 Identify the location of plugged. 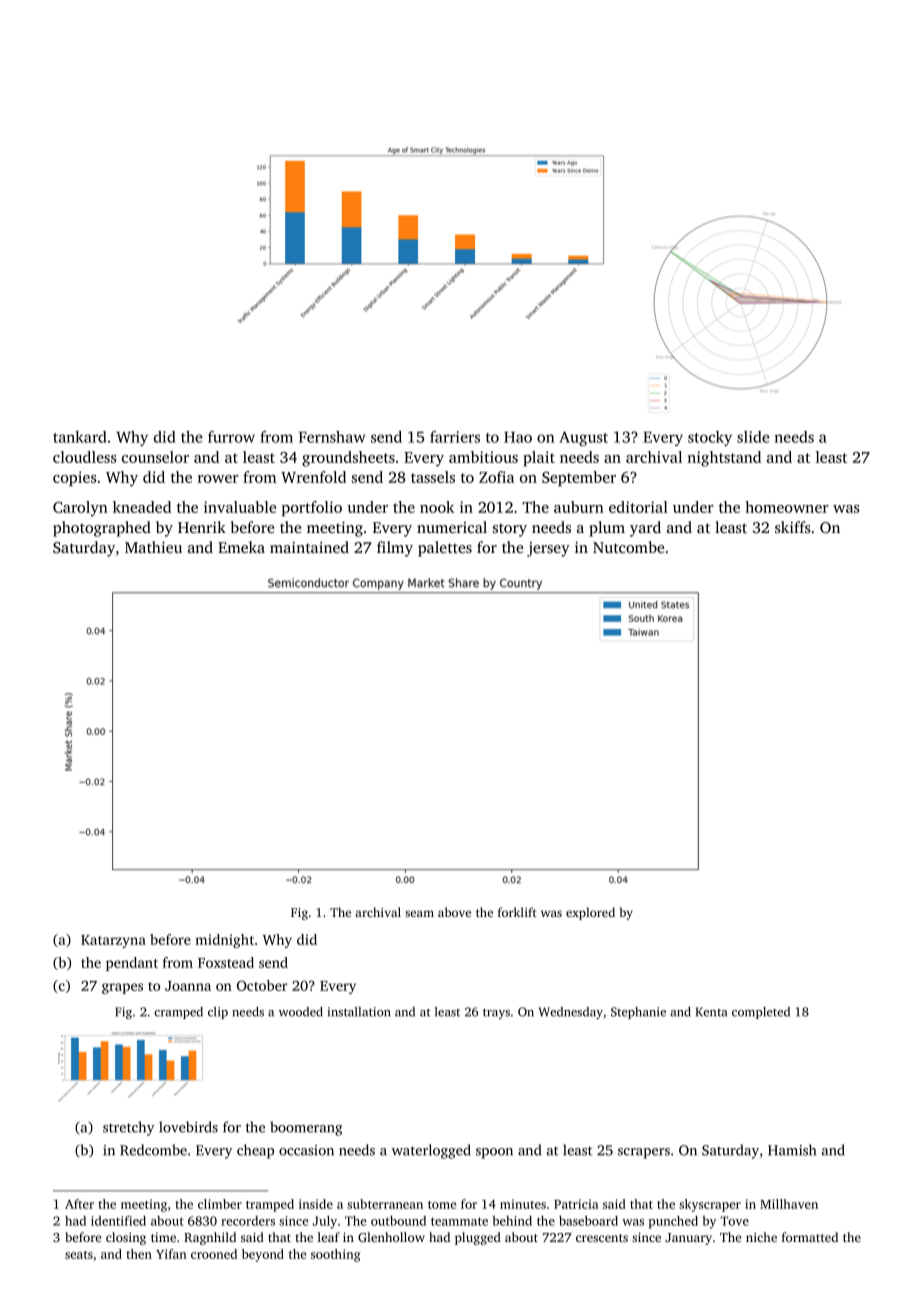
(478, 1238).
